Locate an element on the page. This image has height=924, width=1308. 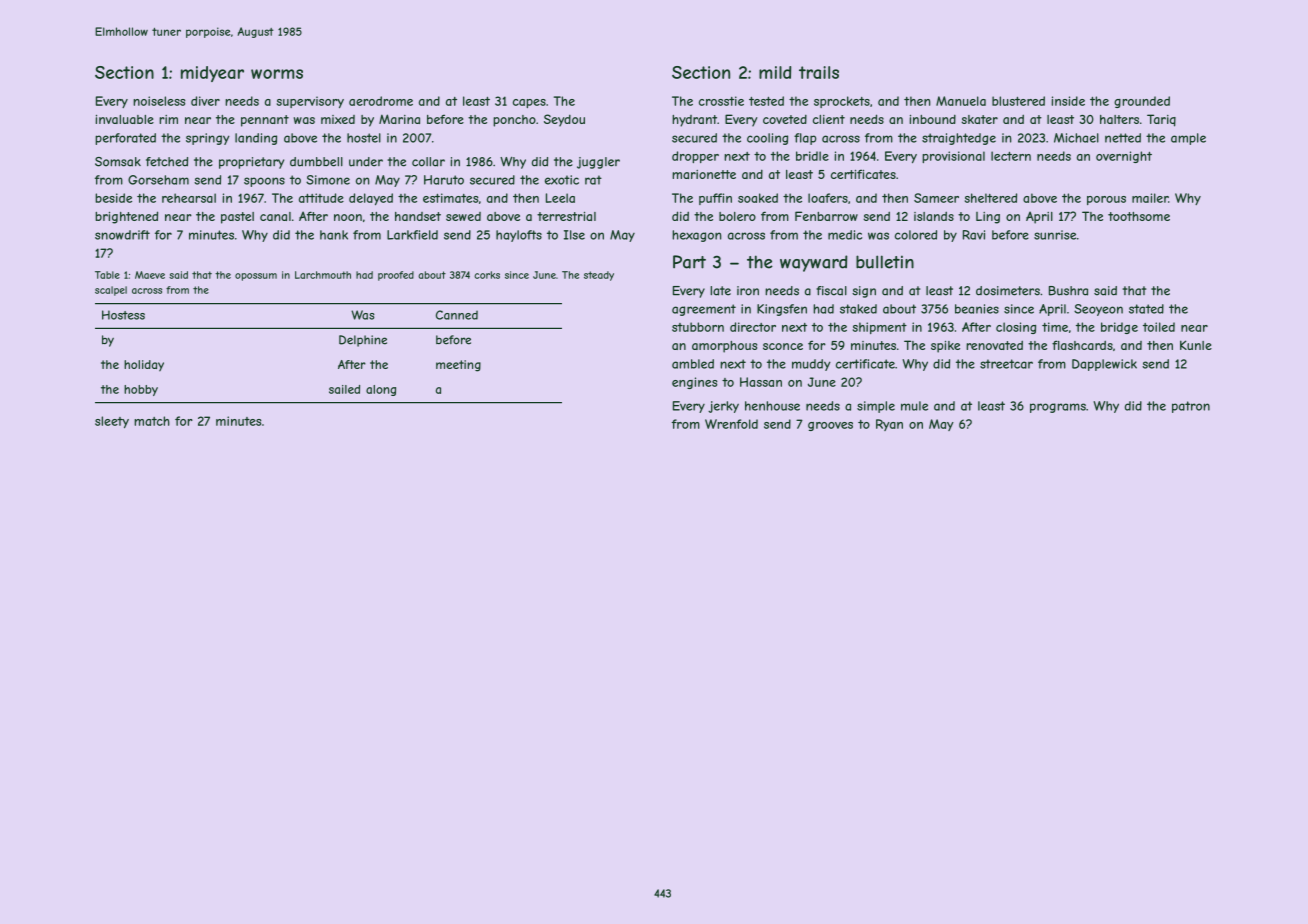
Kunle is located at coordinates (1196, 345).
